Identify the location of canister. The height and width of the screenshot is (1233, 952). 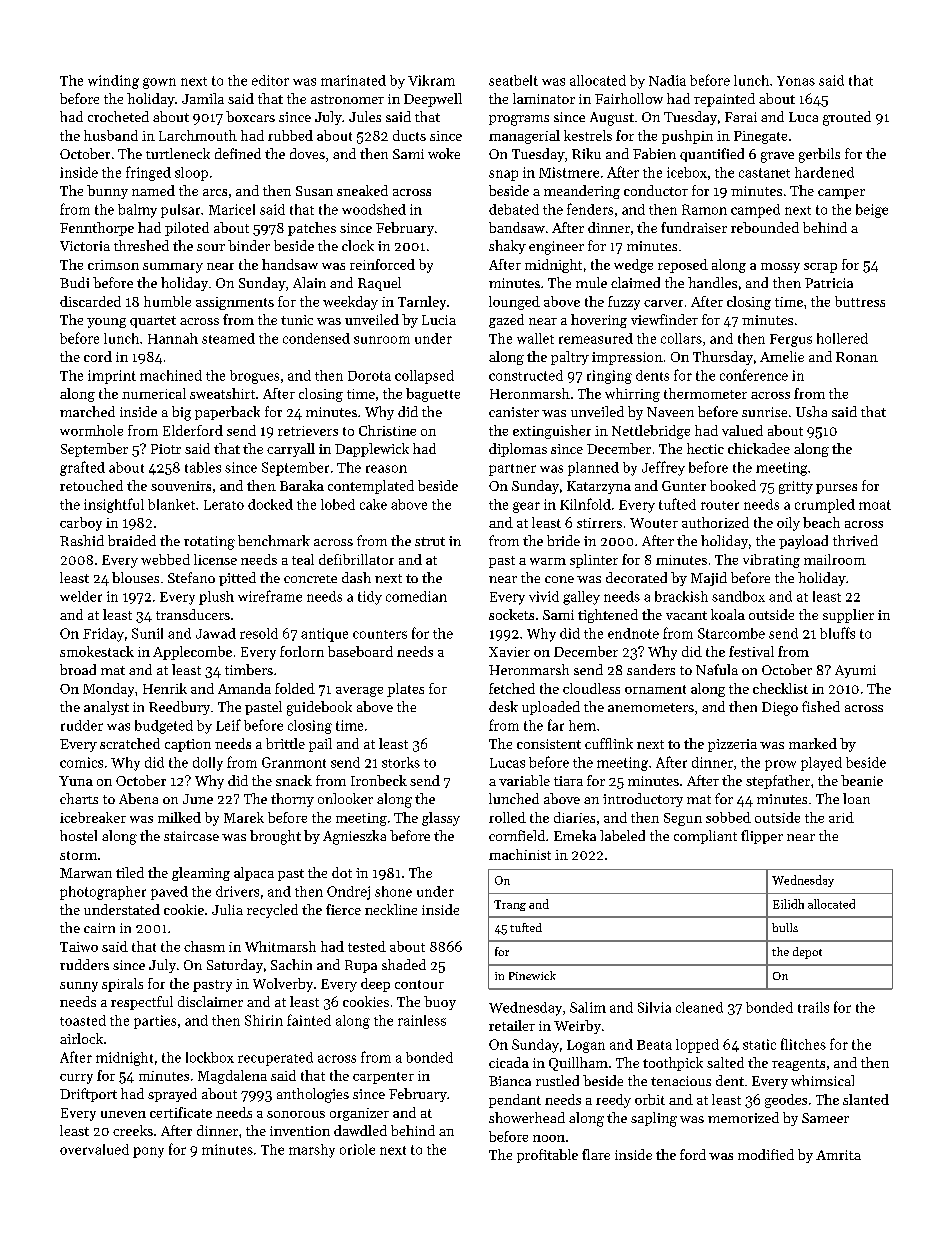
(514, 412).
